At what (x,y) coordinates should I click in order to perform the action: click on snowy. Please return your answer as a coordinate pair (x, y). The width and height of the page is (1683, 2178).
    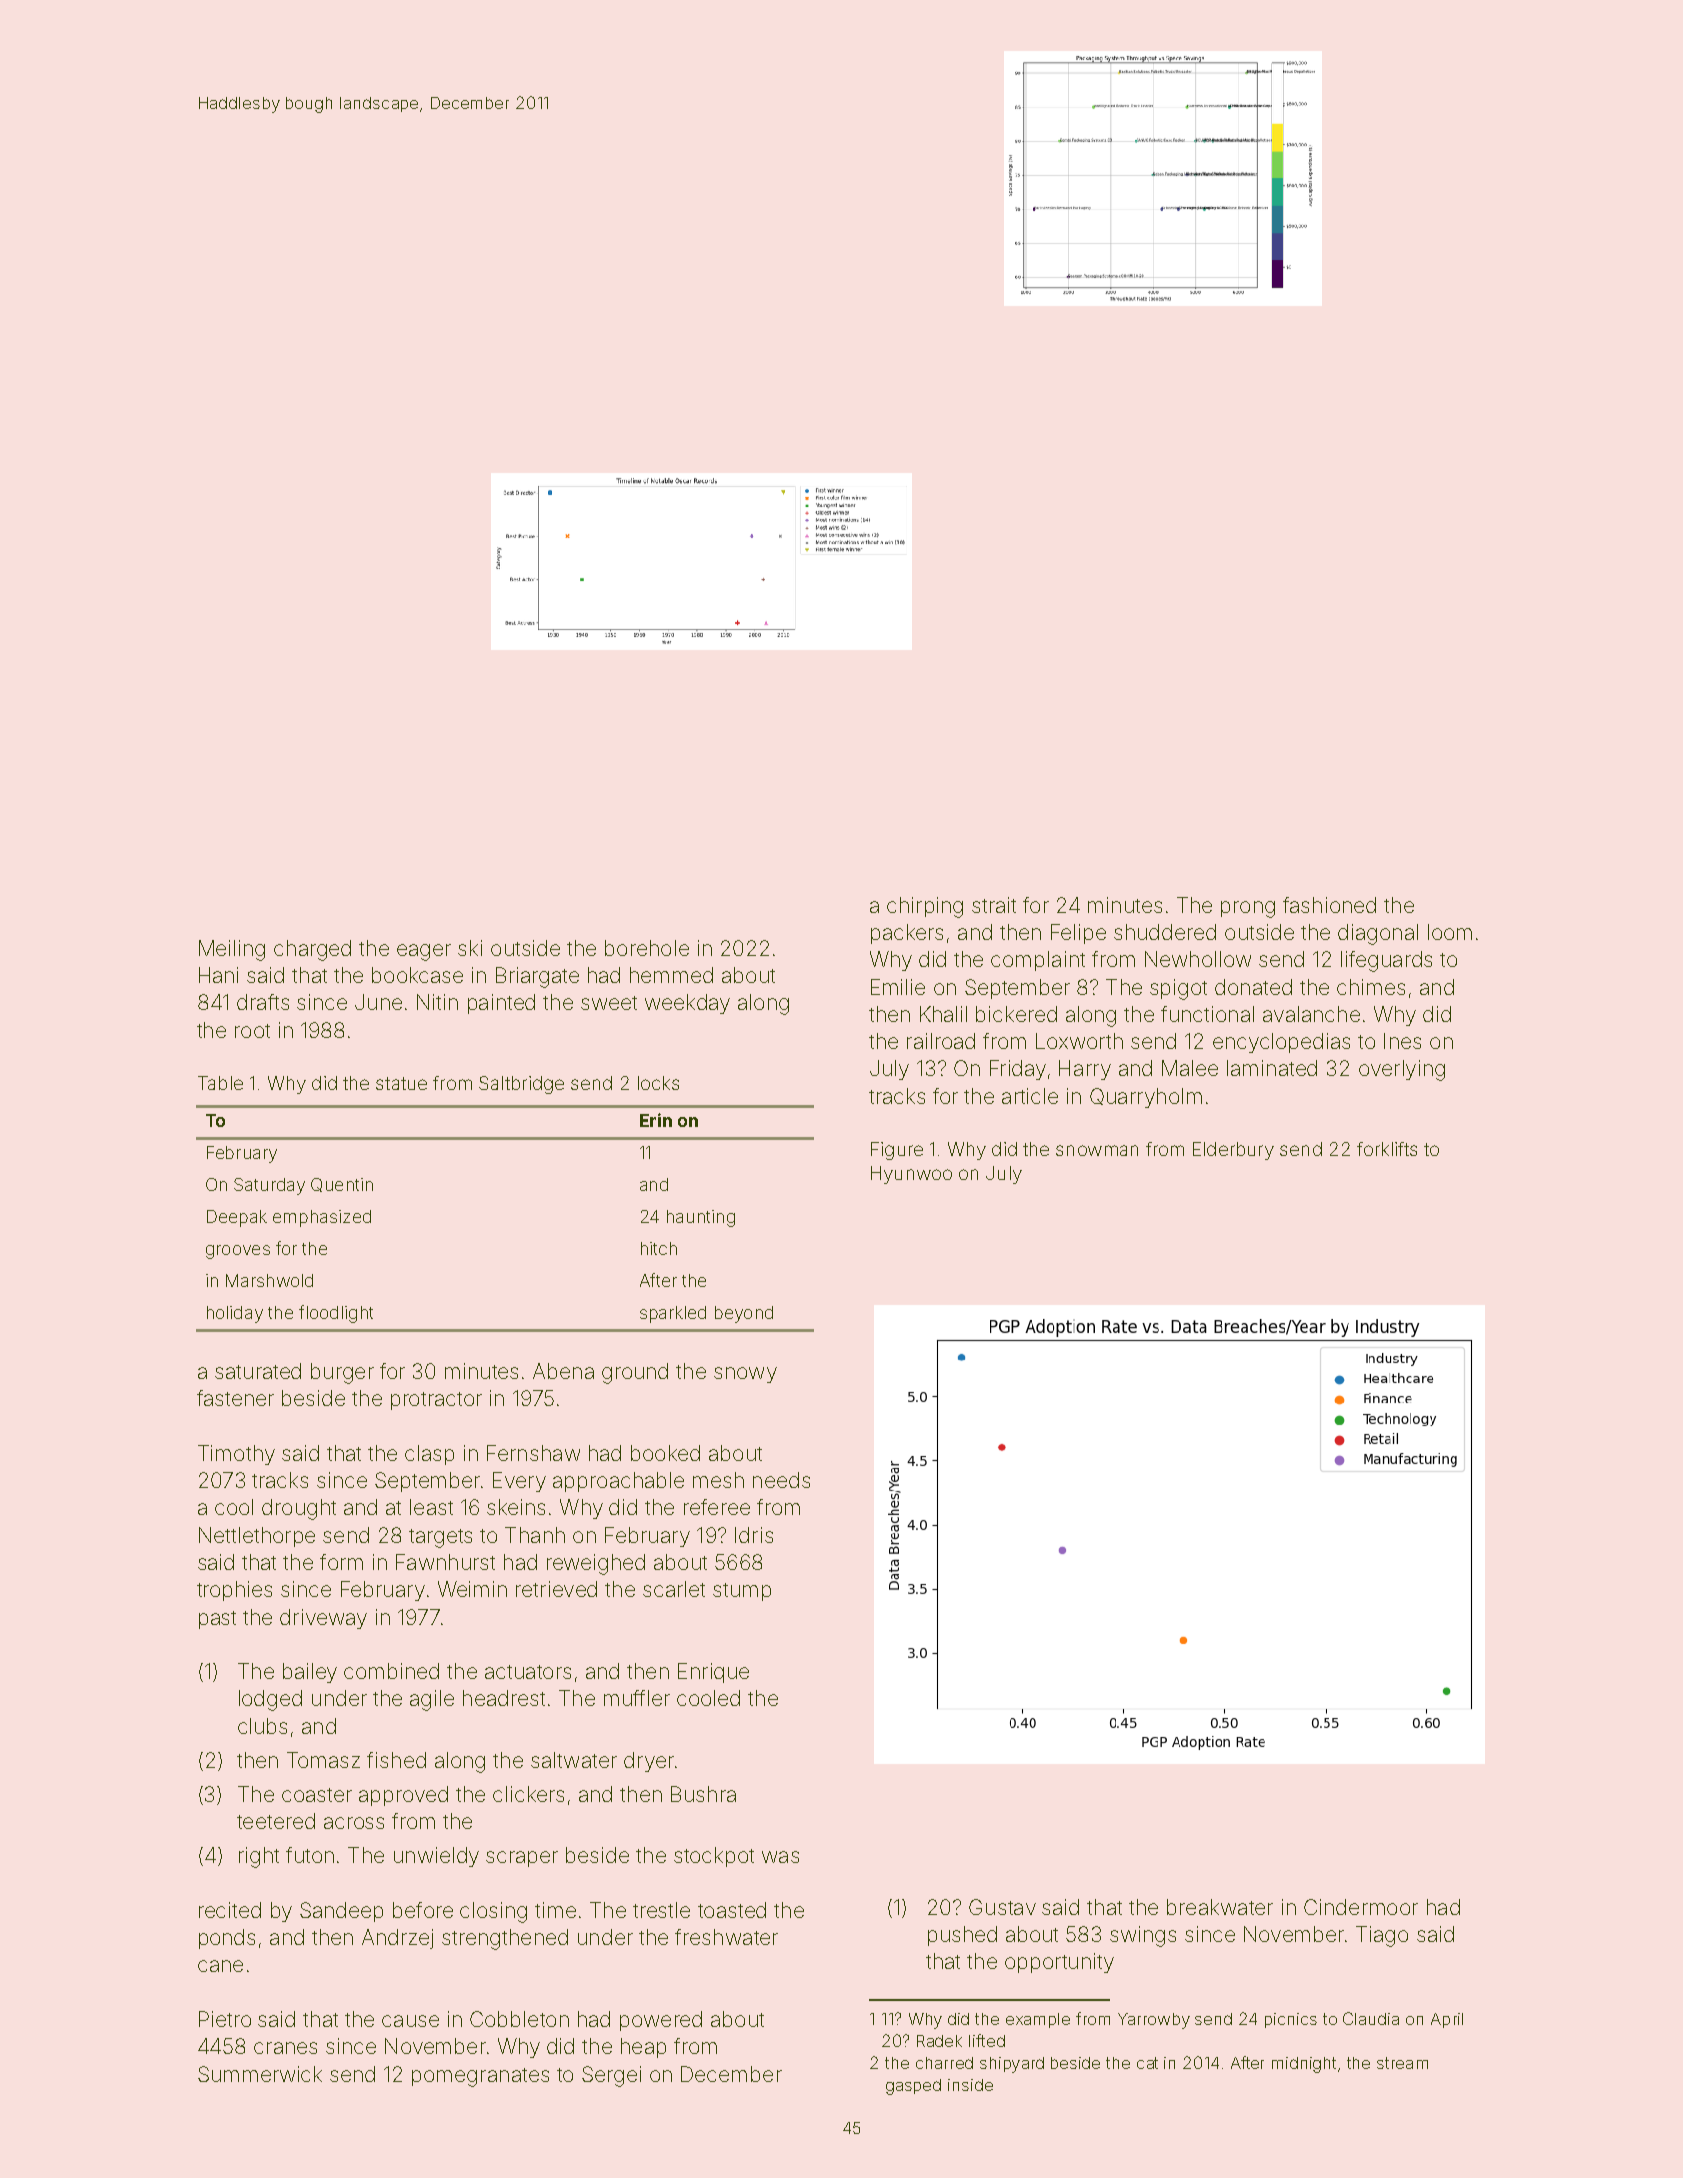
    Looking at the image, I should click on (745, 1375).
